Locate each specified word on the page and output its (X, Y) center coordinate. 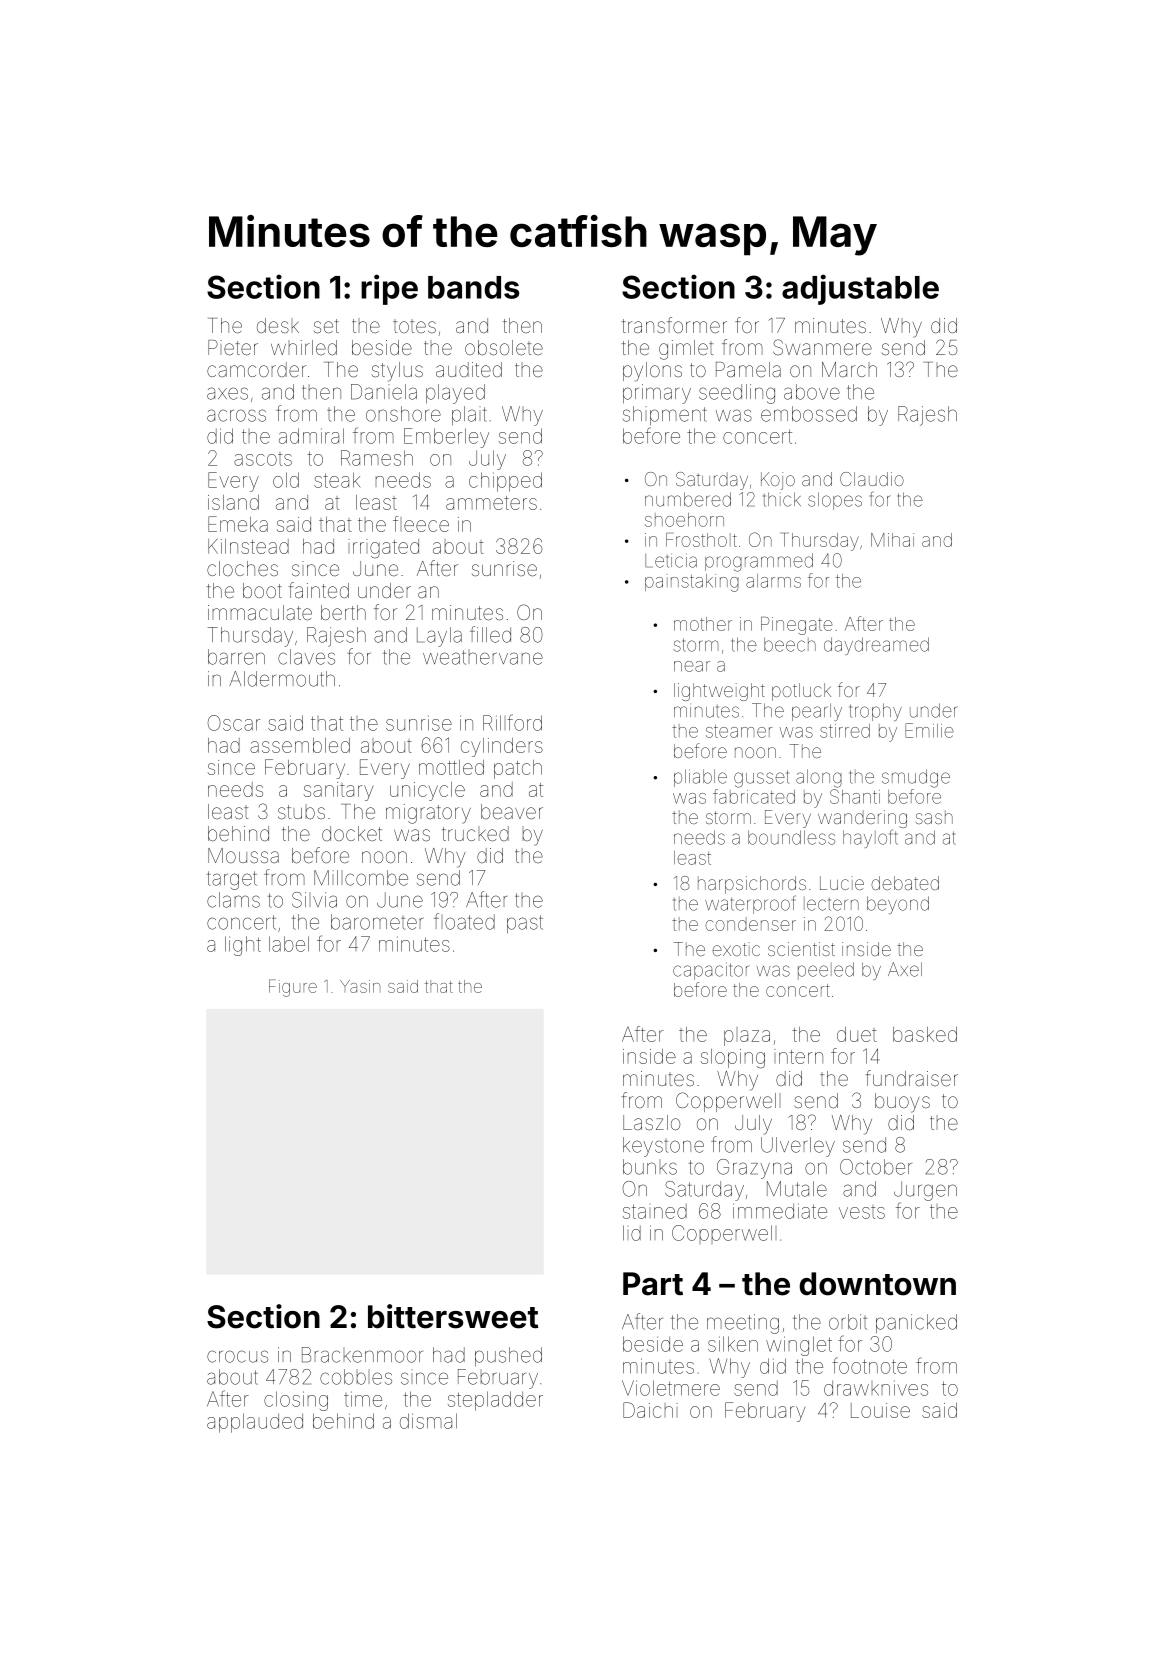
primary (657, 394)
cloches (242, 568)
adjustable (860, 289)
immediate (780, 1211)
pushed (508, 1356)
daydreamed (876, 646)
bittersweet (453, 1316)
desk (278, 325)
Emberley (446, 438)
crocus (237, 1356)
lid (632, 1233)
